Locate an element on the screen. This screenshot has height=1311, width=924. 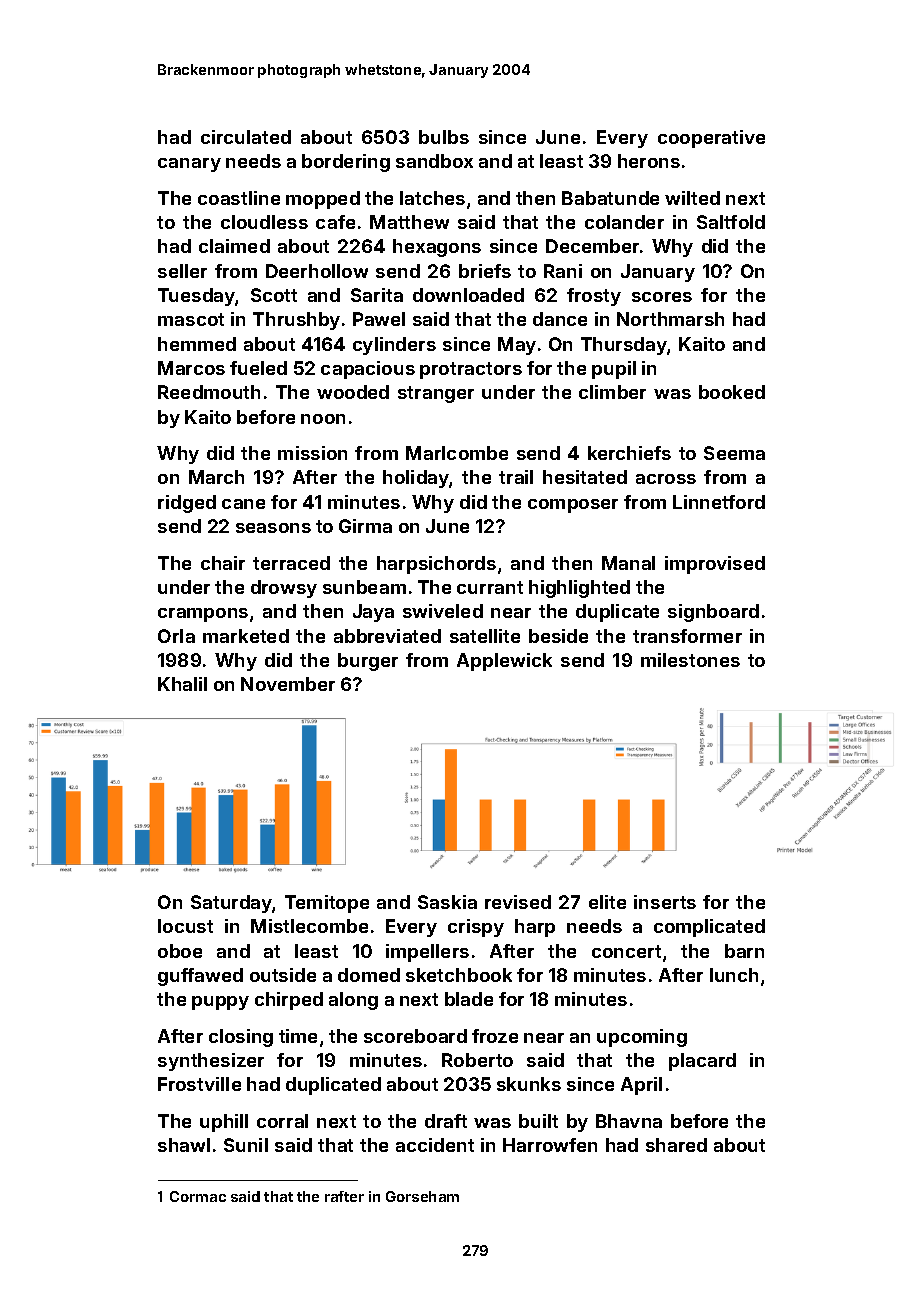
Khalil is located at coordinates (182, 684).
